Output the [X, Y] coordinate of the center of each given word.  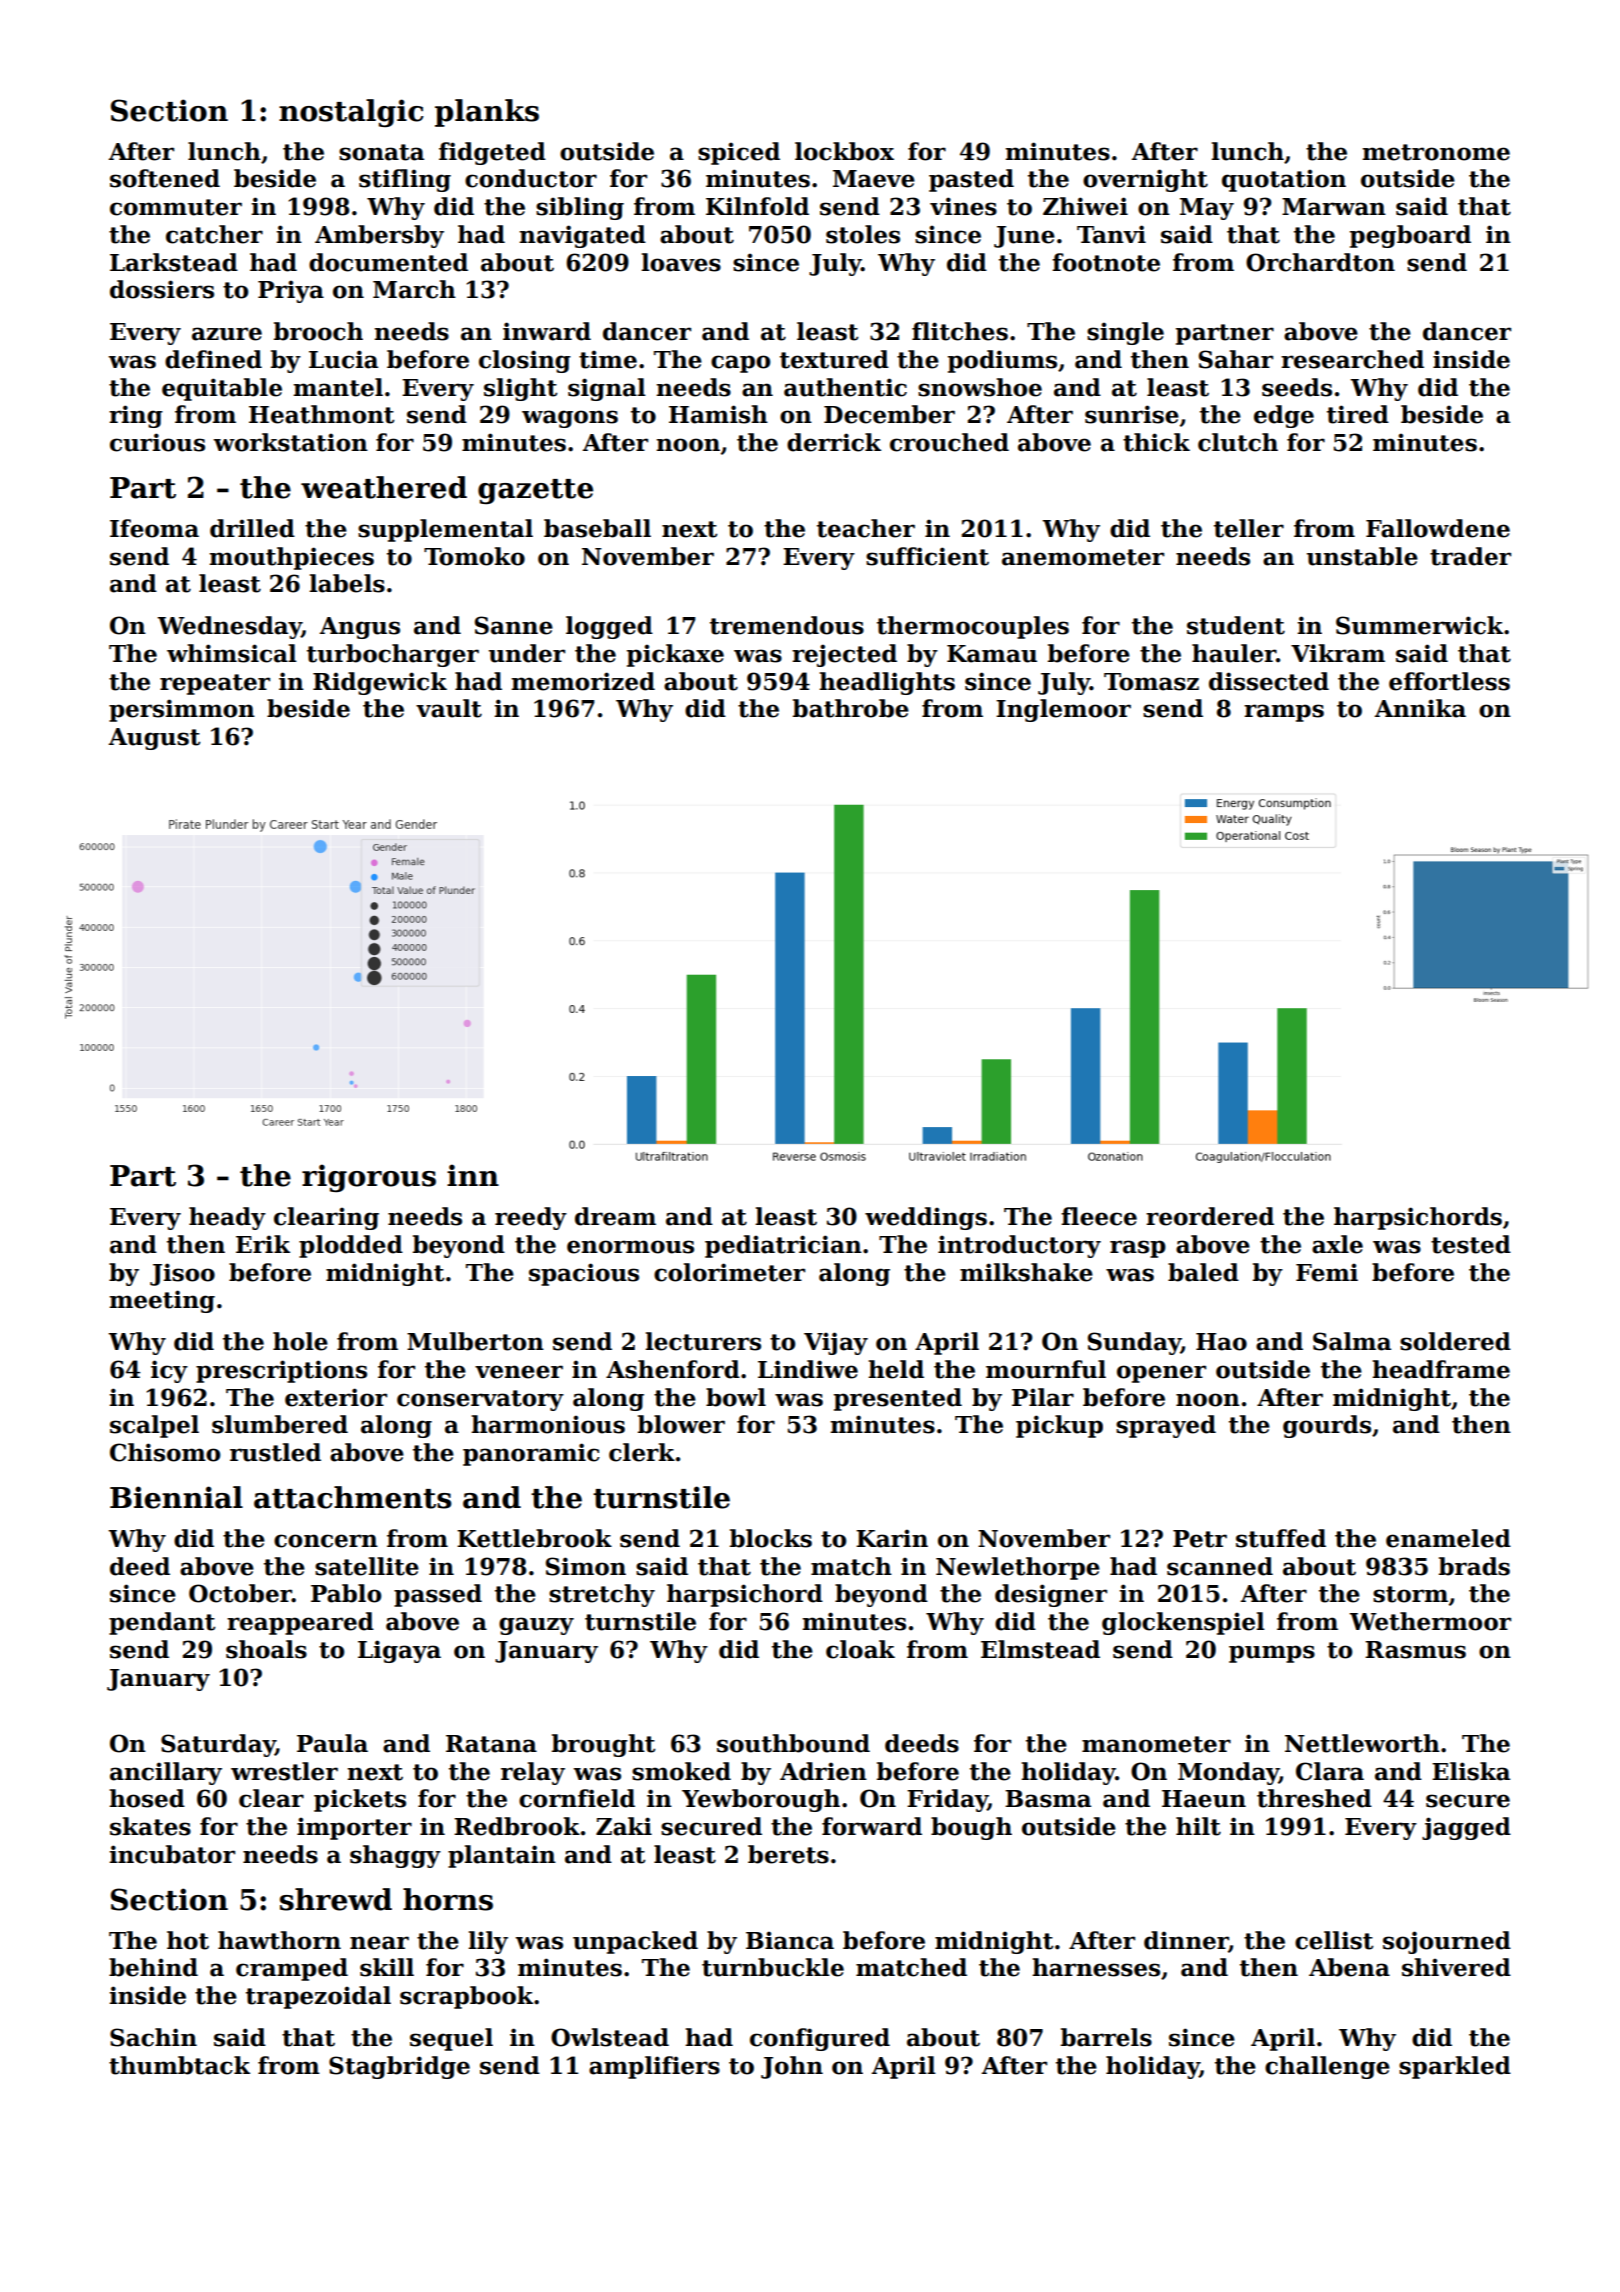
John [792, 2067]
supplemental [445, 530]
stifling [405, 180]
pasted [971, 180]
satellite [367, 1566]
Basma [1048, 1799]
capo [740, 364]
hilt [1198, 1826]
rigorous [369, 1178]
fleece [1099, 1216]
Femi [1327, 1272]
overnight [1145, 180]
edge [1284, 416]
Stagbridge [399, 2067]
